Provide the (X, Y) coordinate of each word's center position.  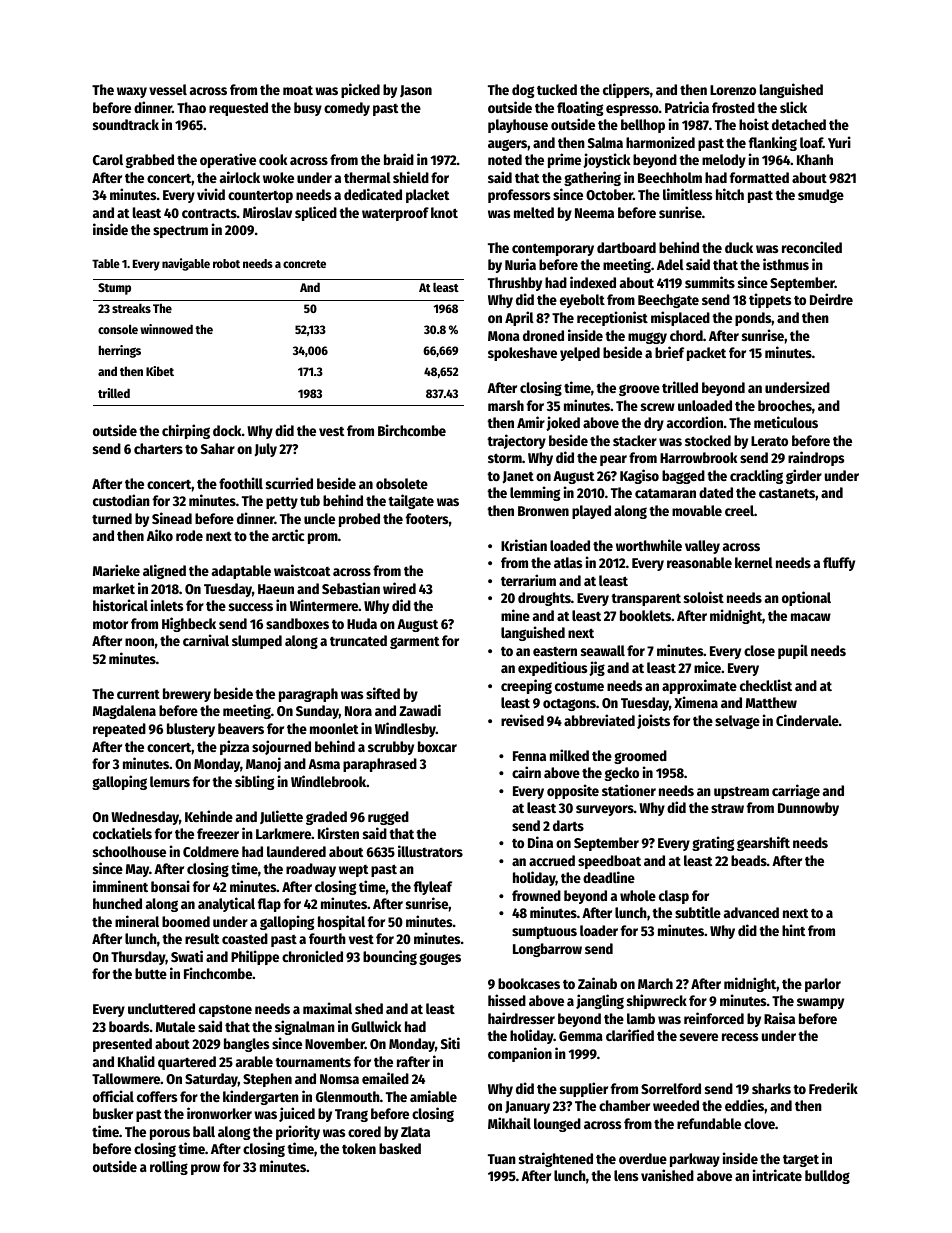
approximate (699, 686)
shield (411, 177)
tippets (770, 300)
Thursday (138, 958)
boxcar (437, 746)
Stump (114, 289)
